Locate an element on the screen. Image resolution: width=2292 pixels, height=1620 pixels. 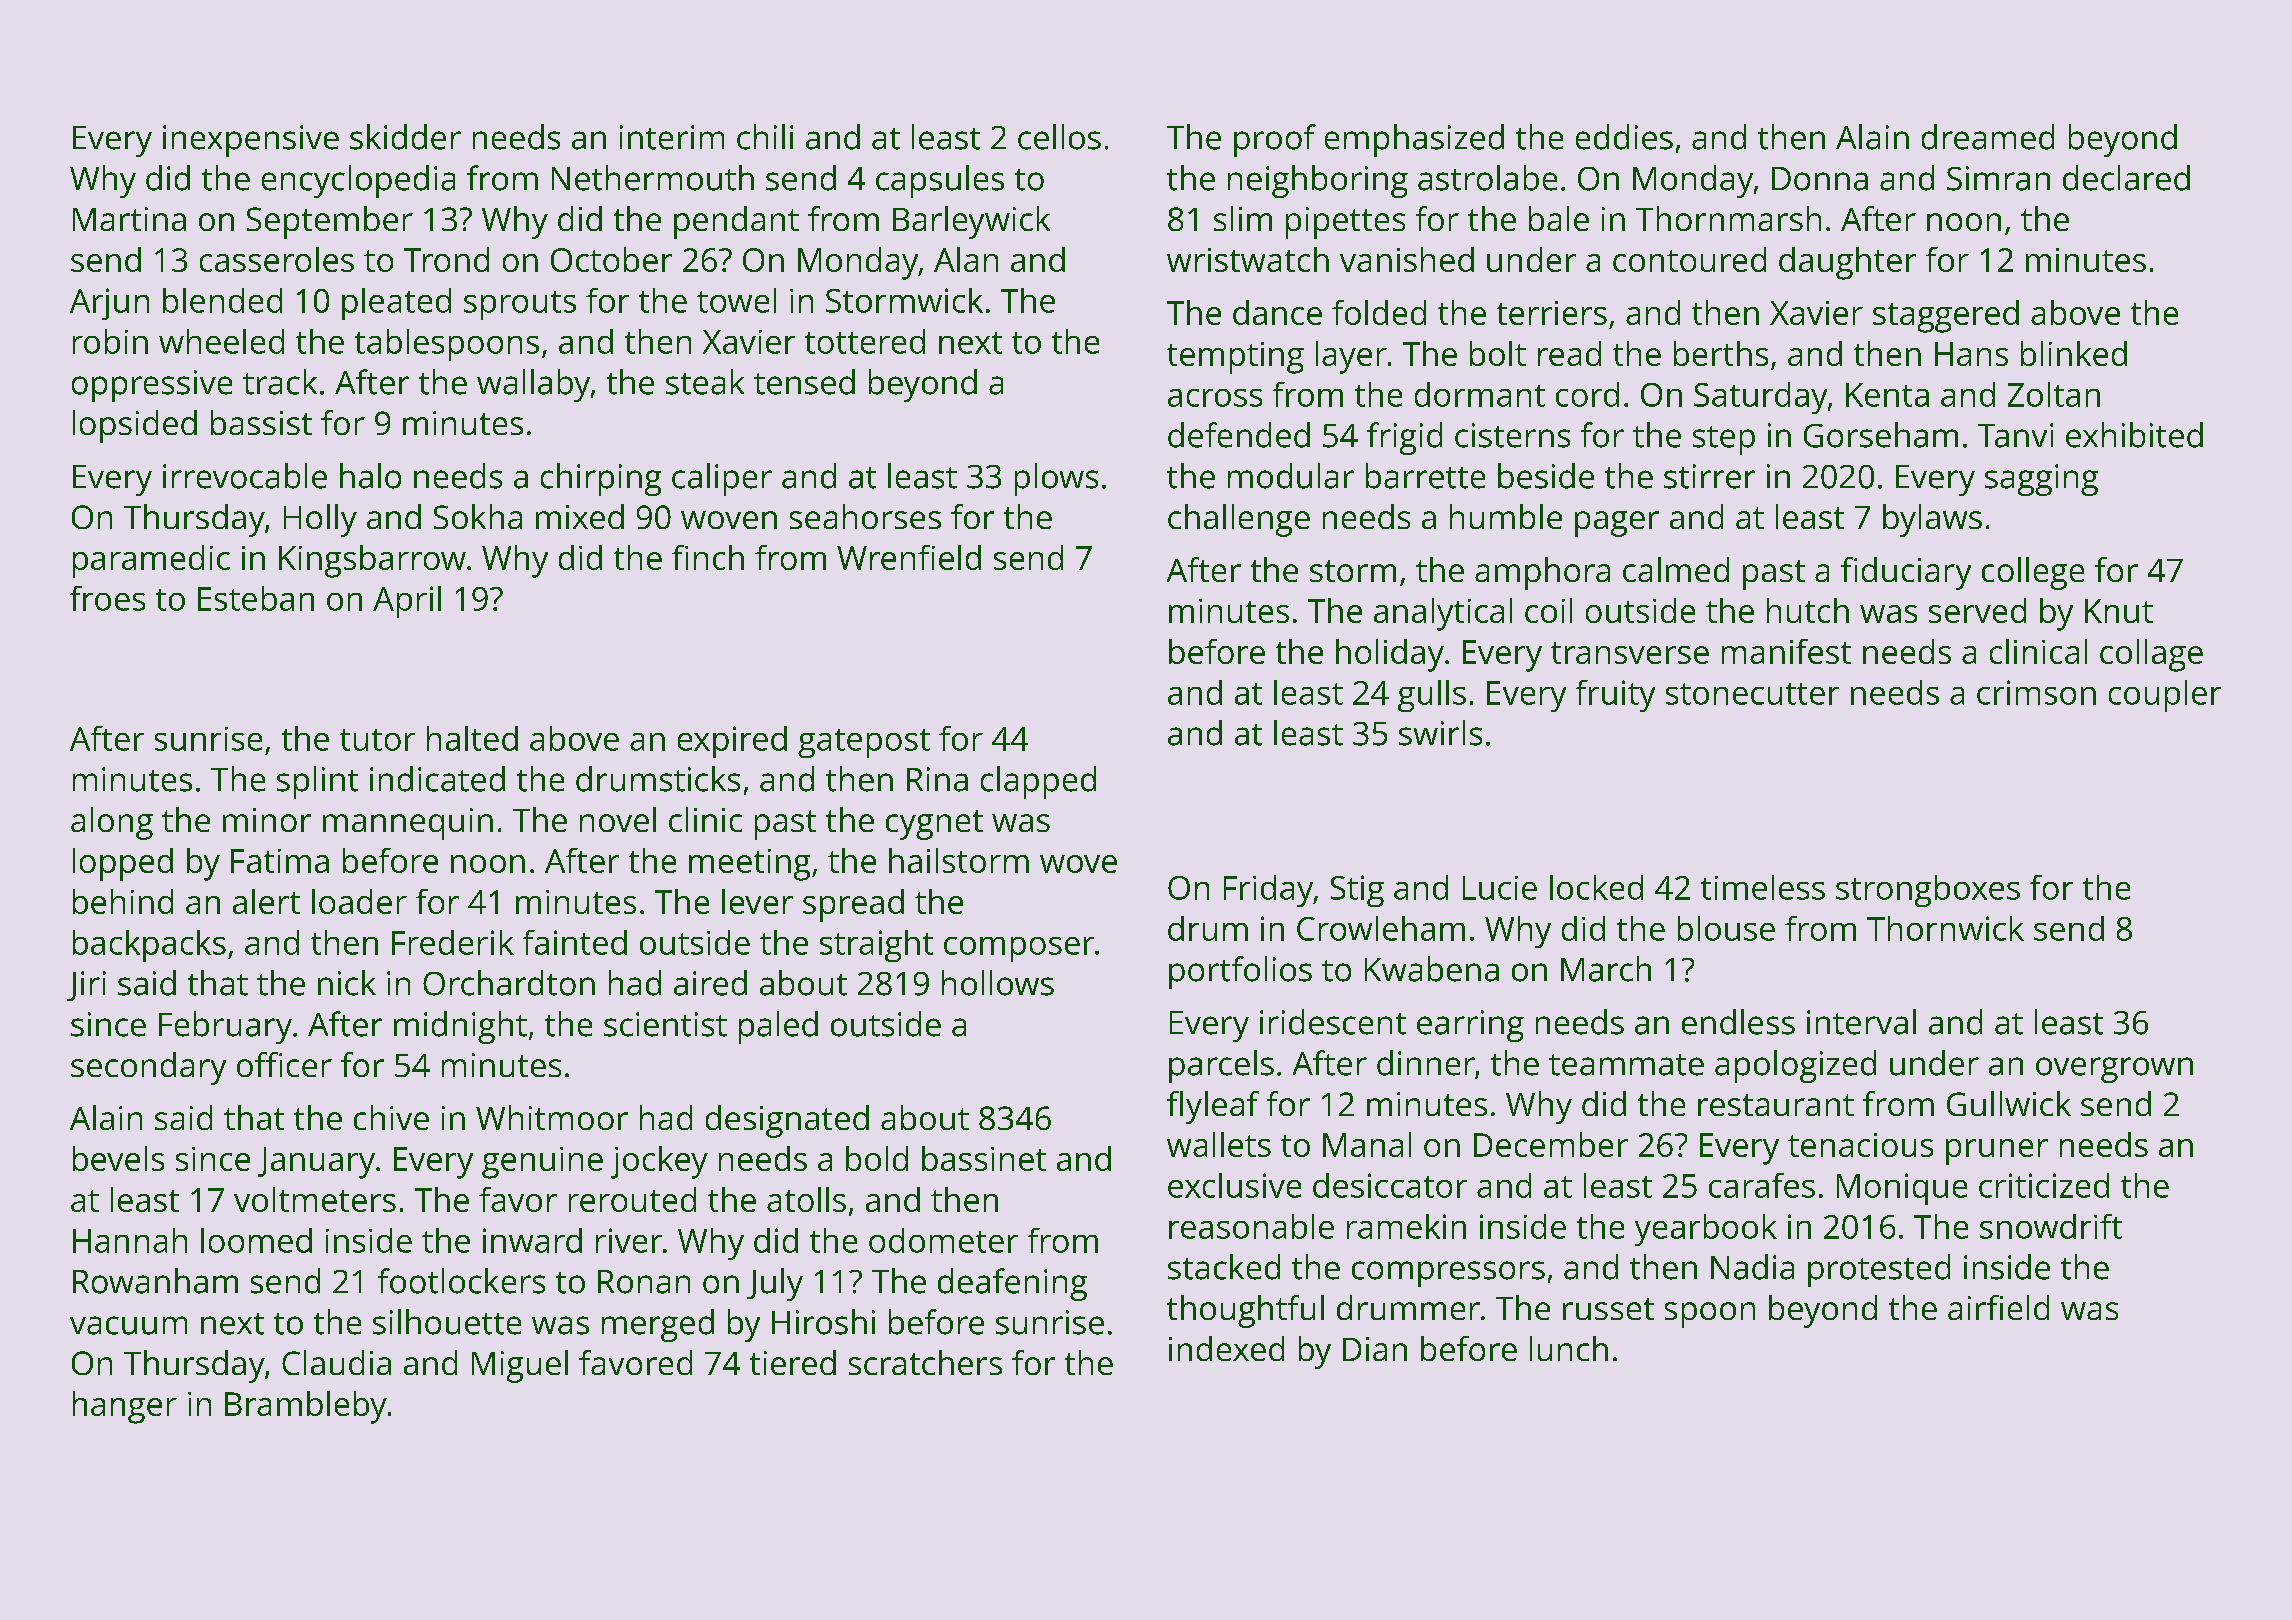
layer is located at coordinates (1351, 357).
